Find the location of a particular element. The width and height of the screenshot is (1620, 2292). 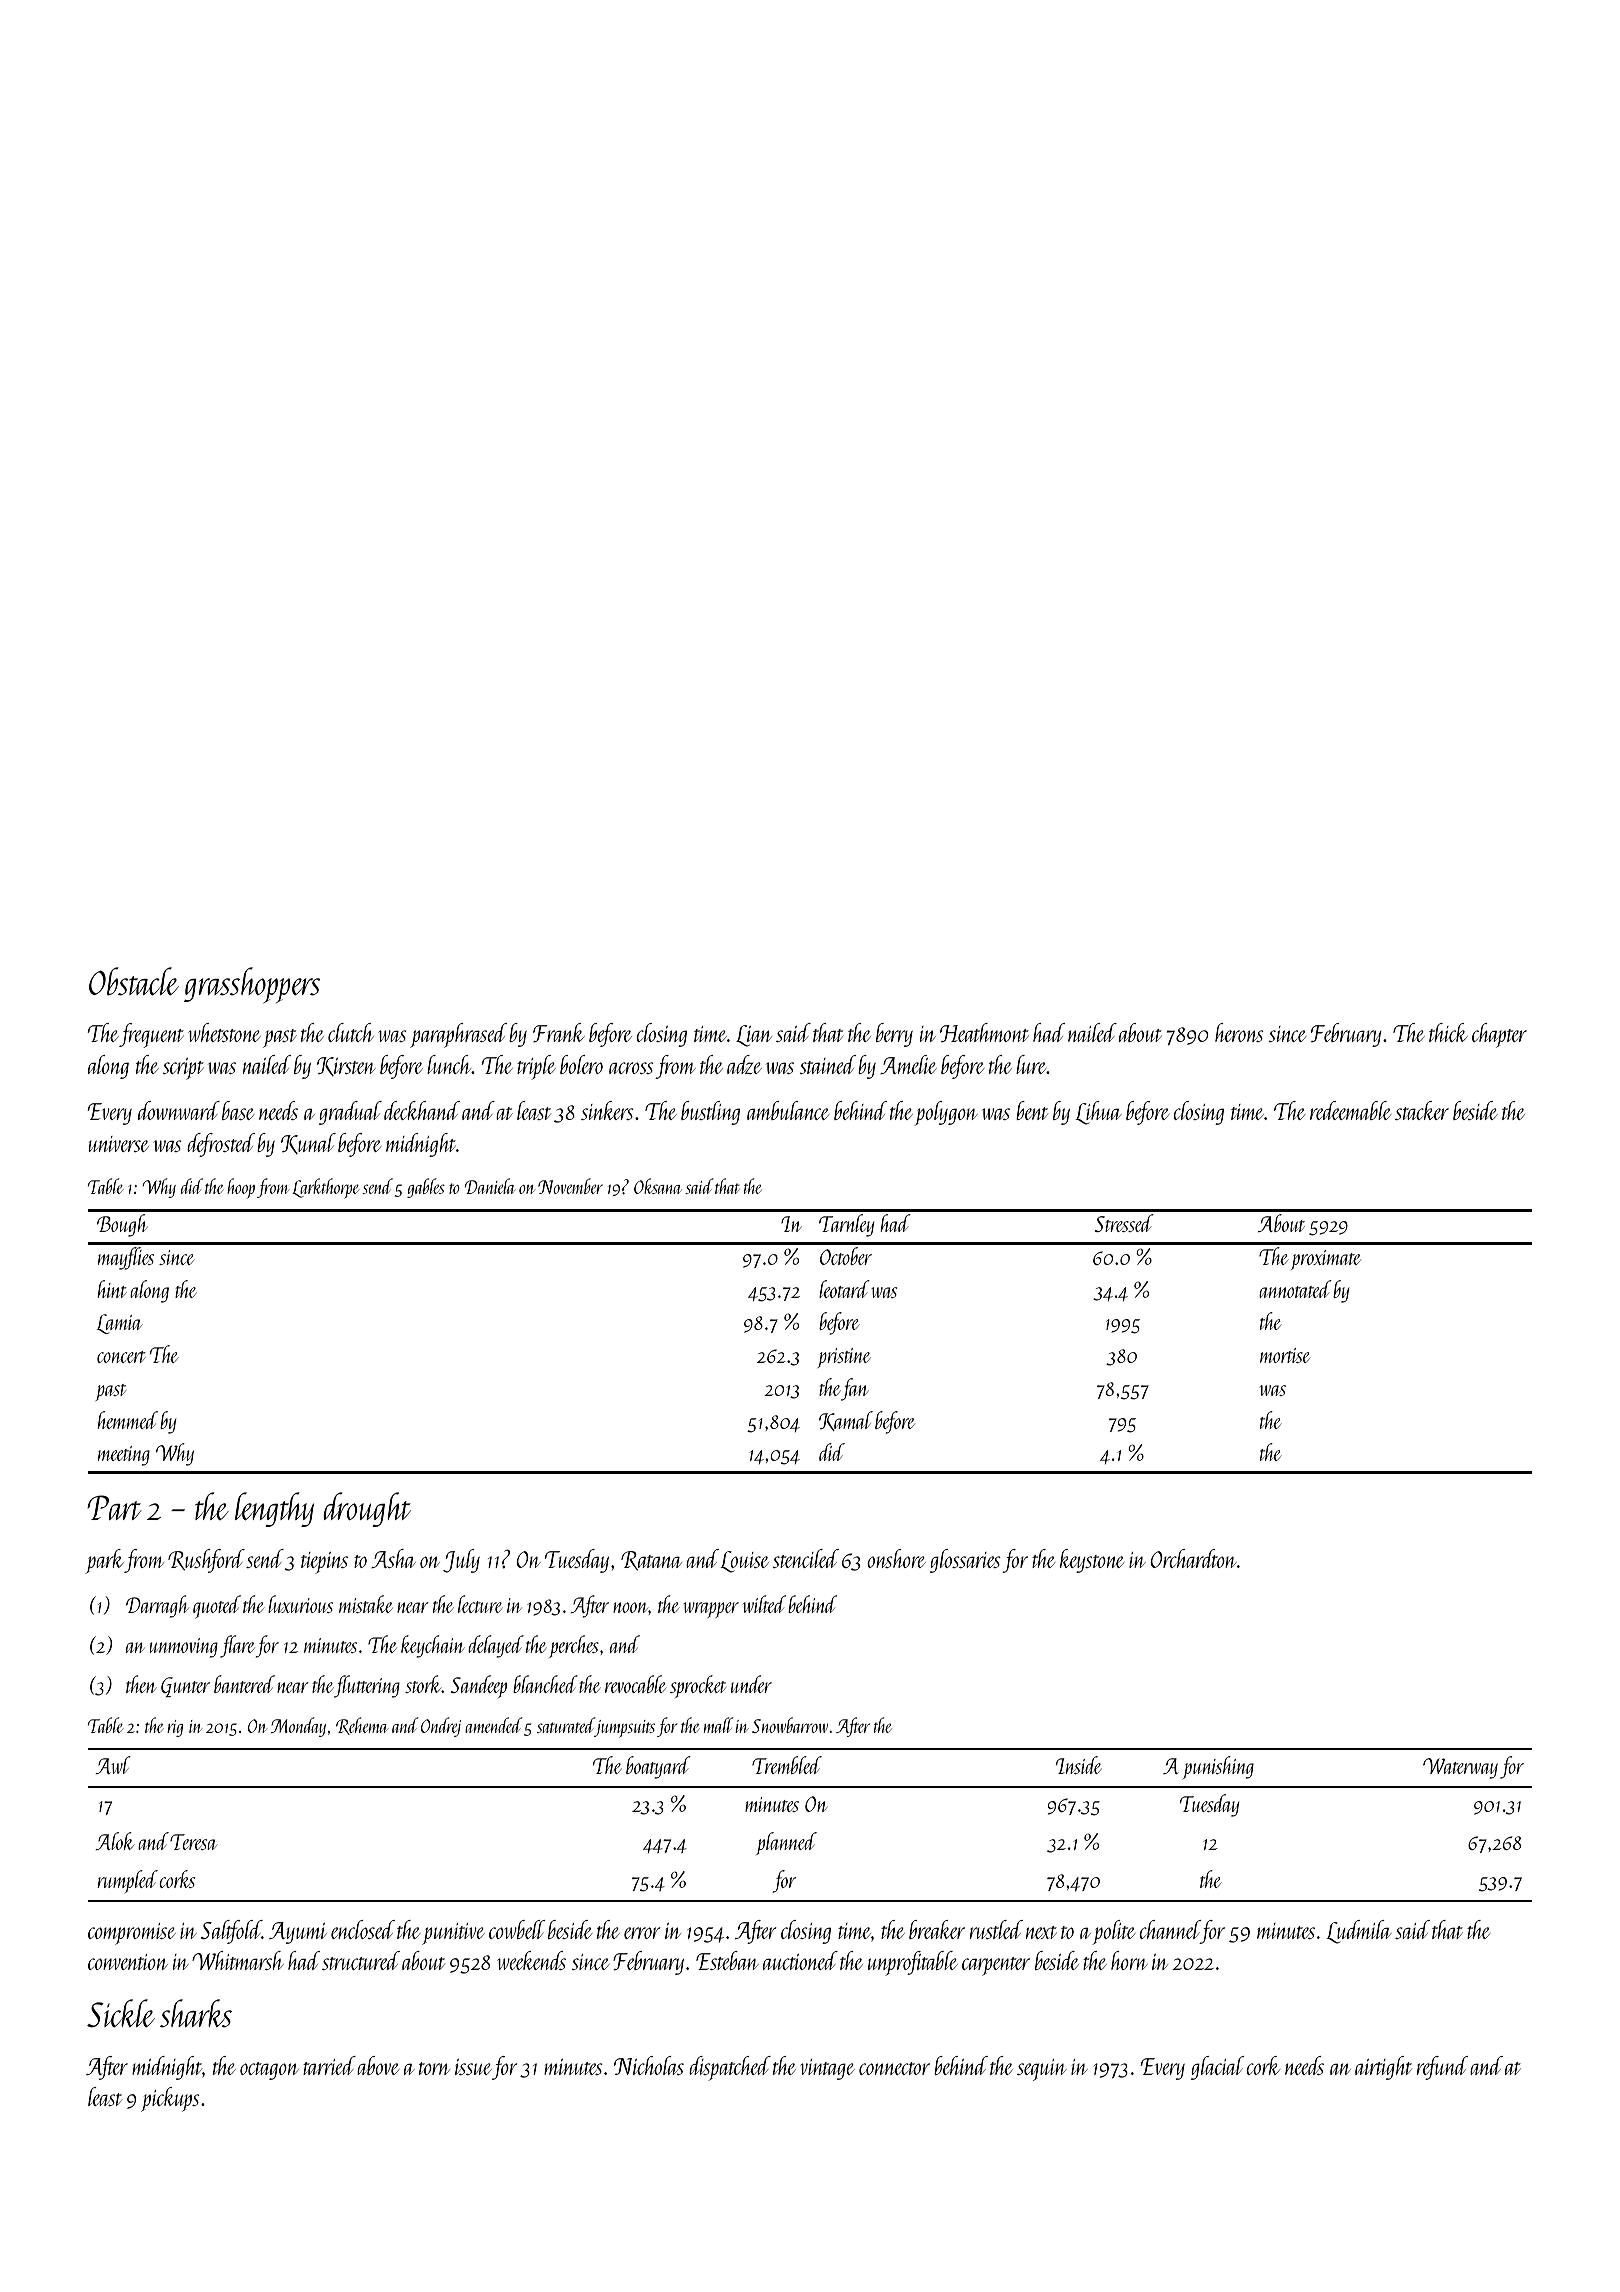

Frank is located at coordinates (559, 1032).
